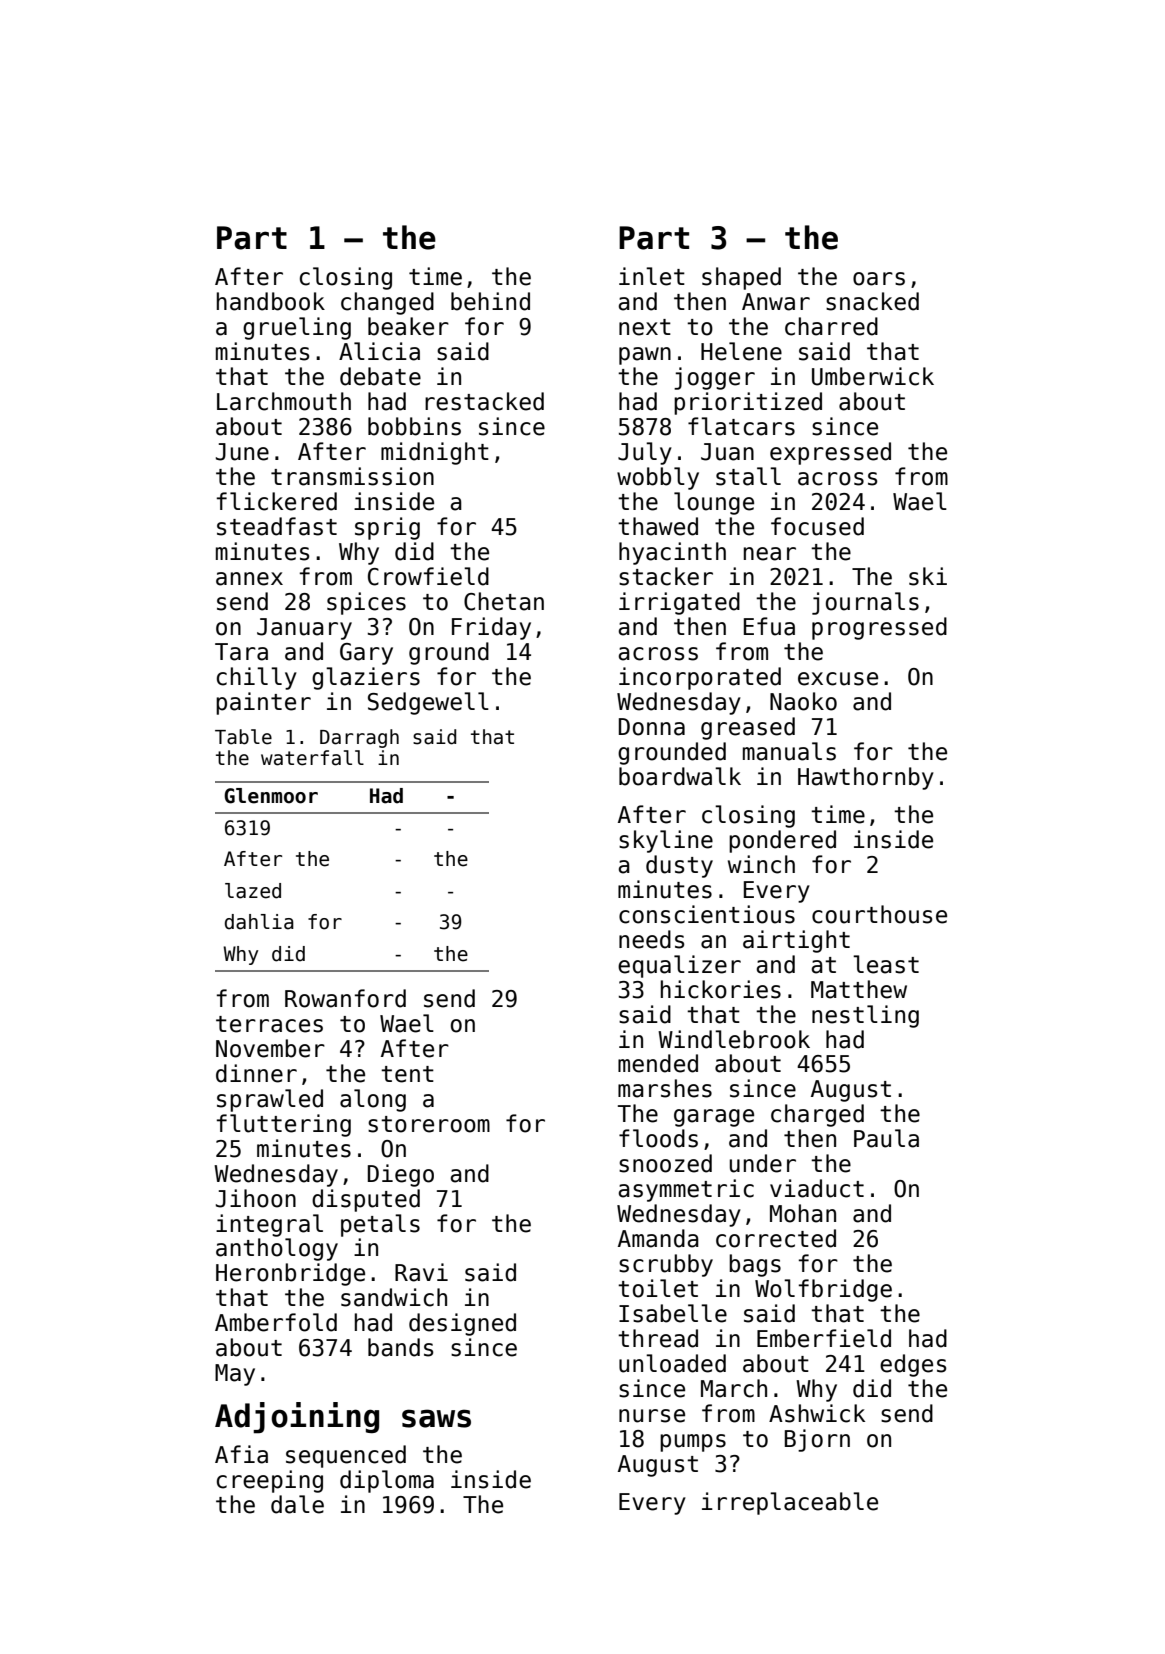 The height and width of the screenshot is (1654, 1165). Describe the element at coordinates (665, 1163) in the screenshot. I see `snoozed` at that location.
